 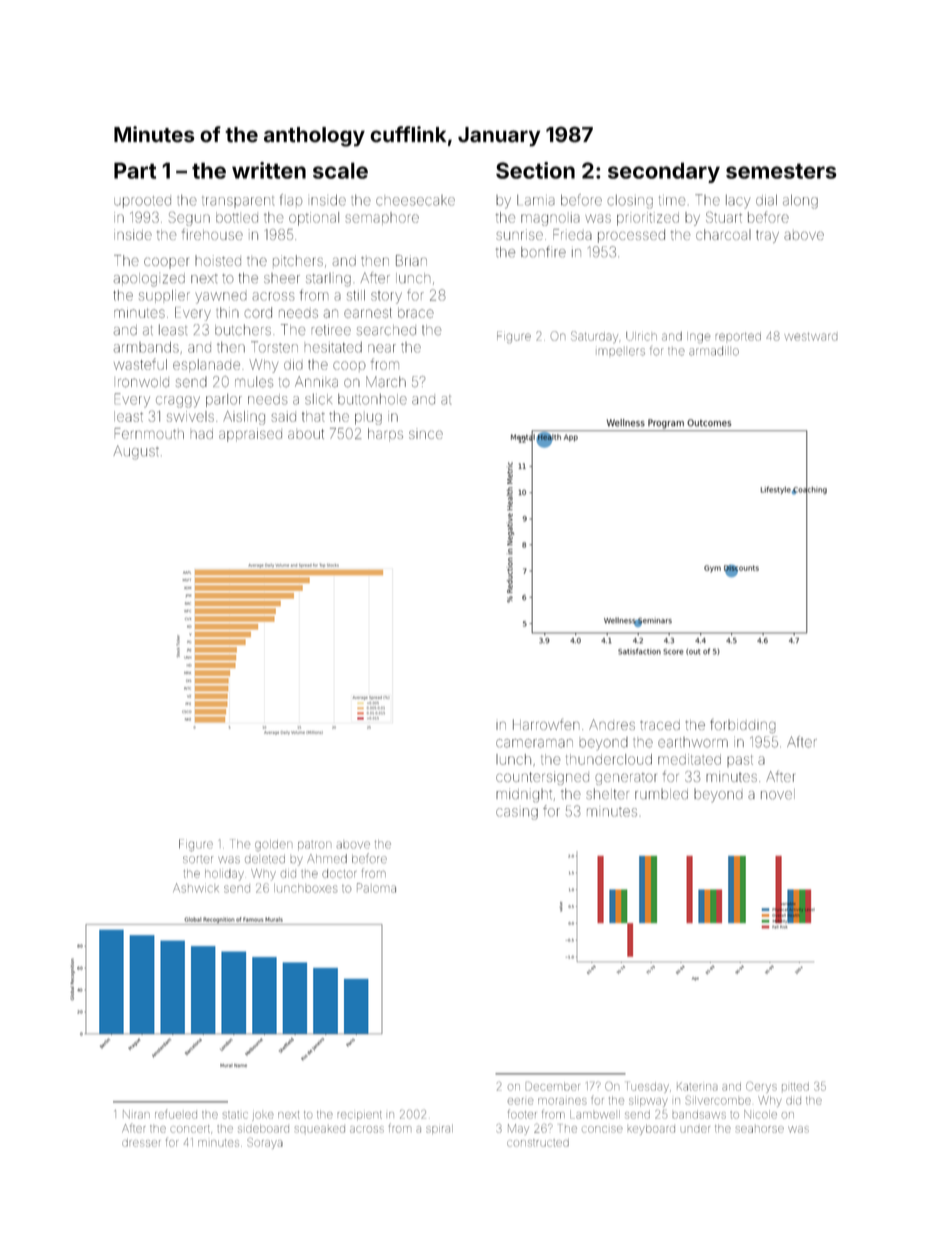 I want to click on uprooted, so click(x=142, y=202).
